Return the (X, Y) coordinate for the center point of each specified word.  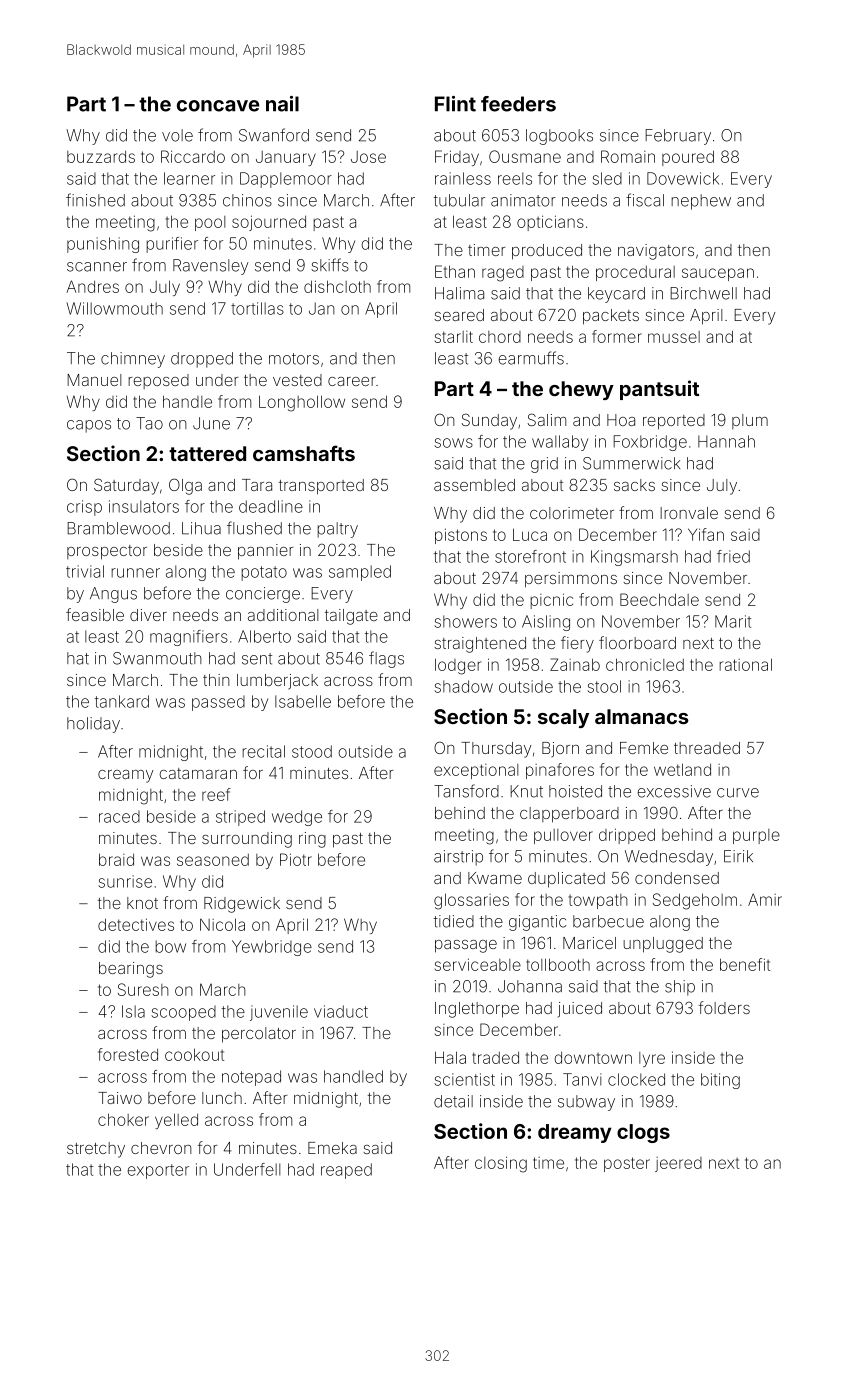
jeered (678, 1164)
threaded (707, 748)
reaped (346, 1171)
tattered (207, 453)
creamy (125, 776)
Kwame (495, 878)
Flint (455, 104)
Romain (628, 156)
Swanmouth (157, 658)
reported (674, 422)
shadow (463, 686)
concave (218, 106)
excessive (674, 791)
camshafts (304, 453)
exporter (158, 1171)
